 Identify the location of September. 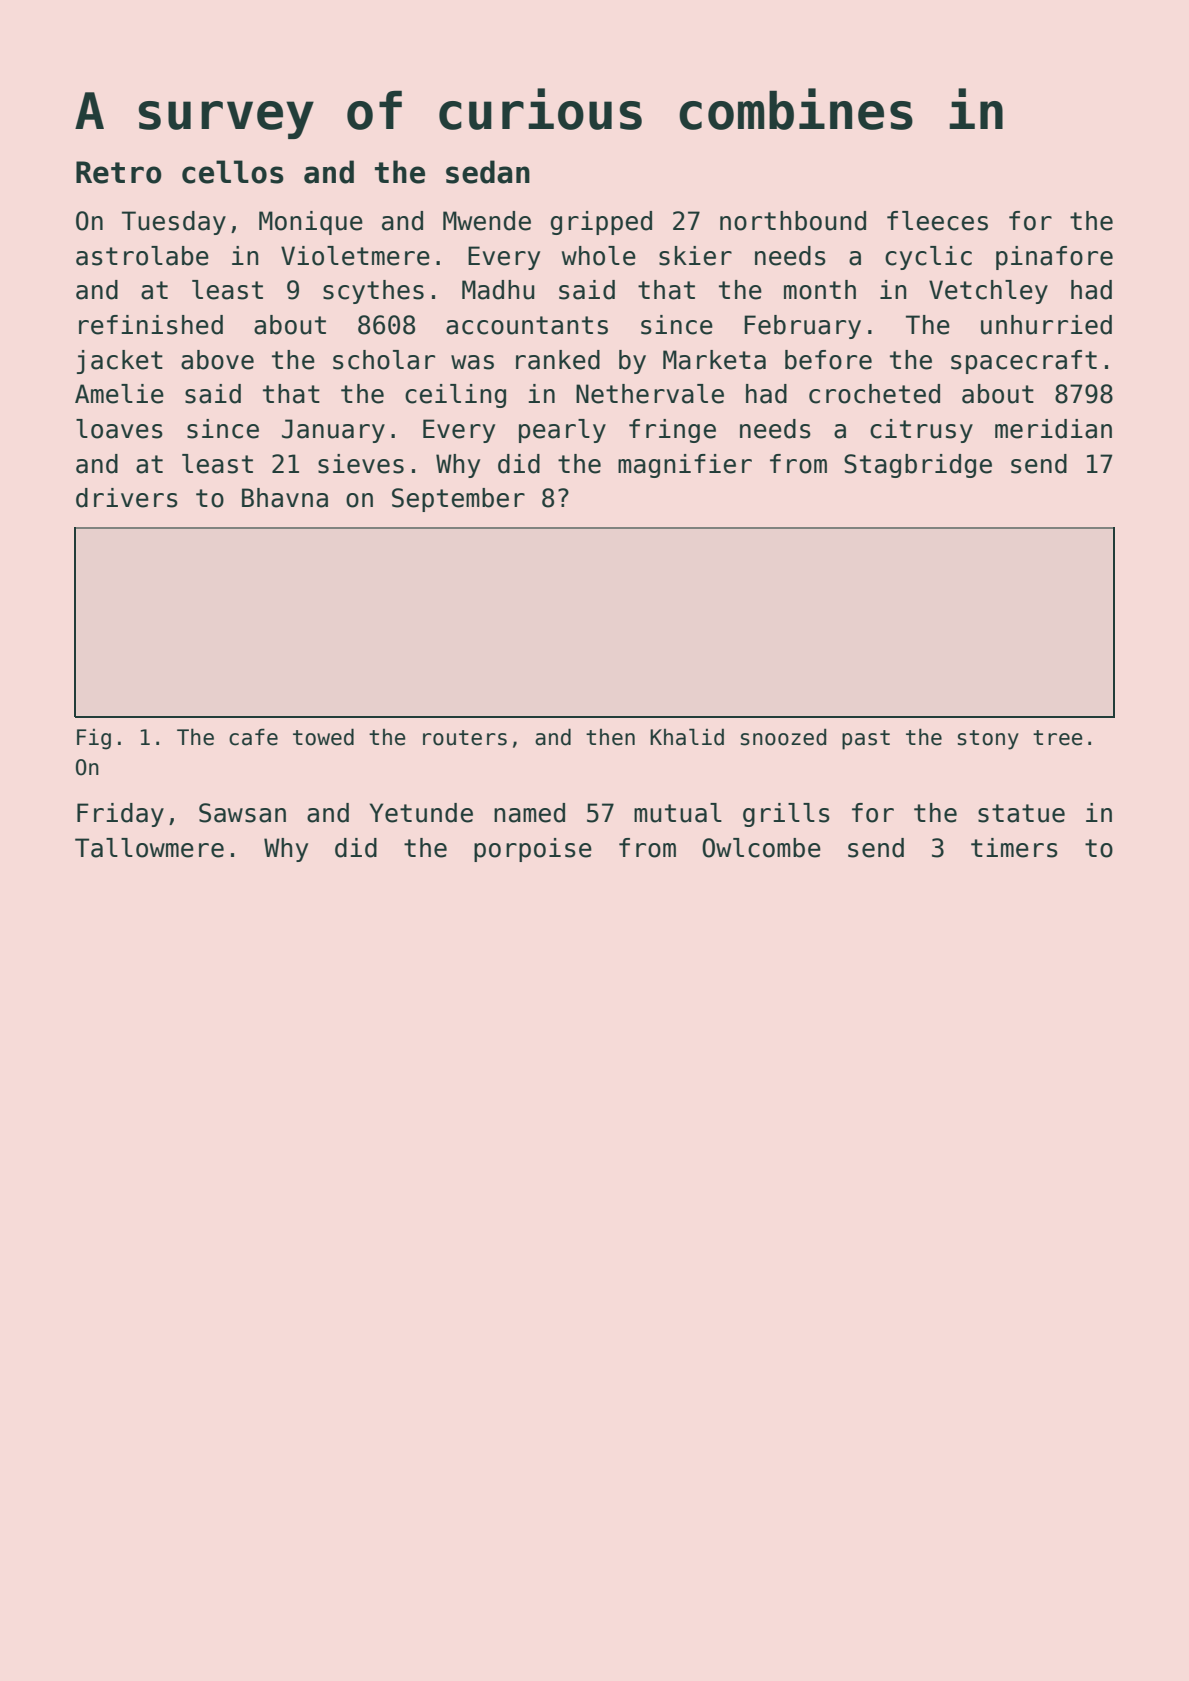
(458, 500).
